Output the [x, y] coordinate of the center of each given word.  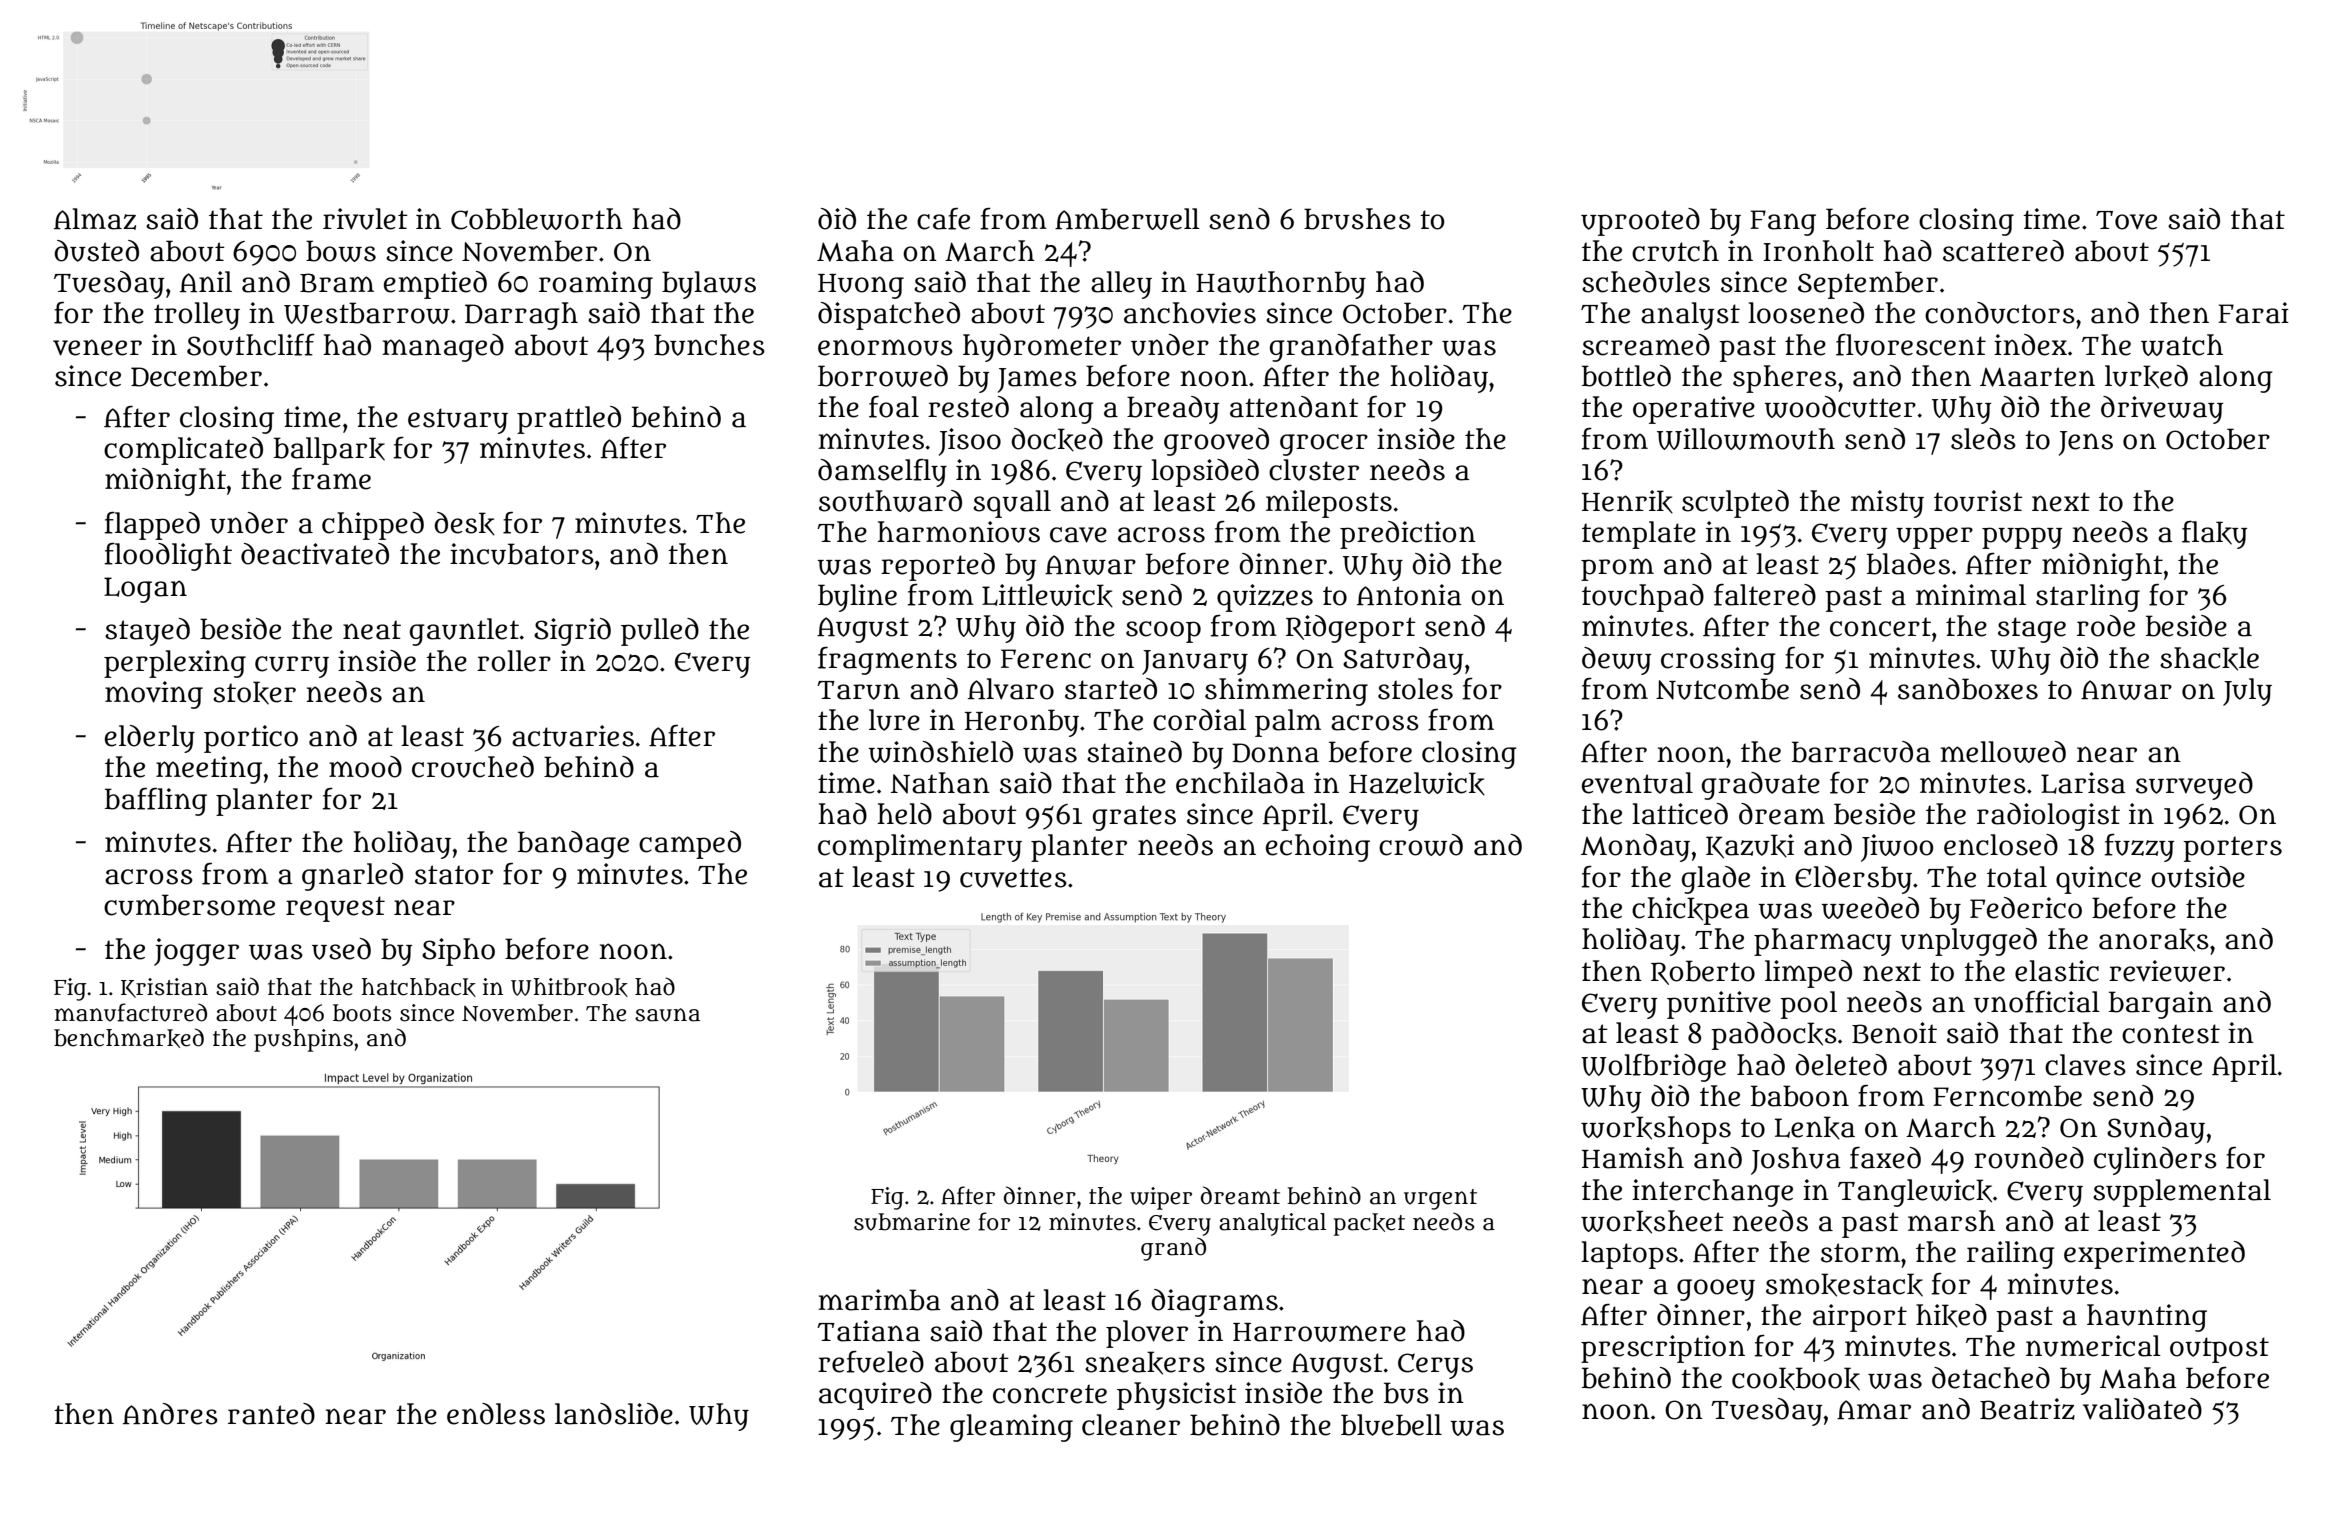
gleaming [1011, 1428]
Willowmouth [1746, 439]
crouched [473, 767]
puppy [2022, 538]
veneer [97, 347]
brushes [1357, 219]
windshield [940, 752]
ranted [271, 1414]
